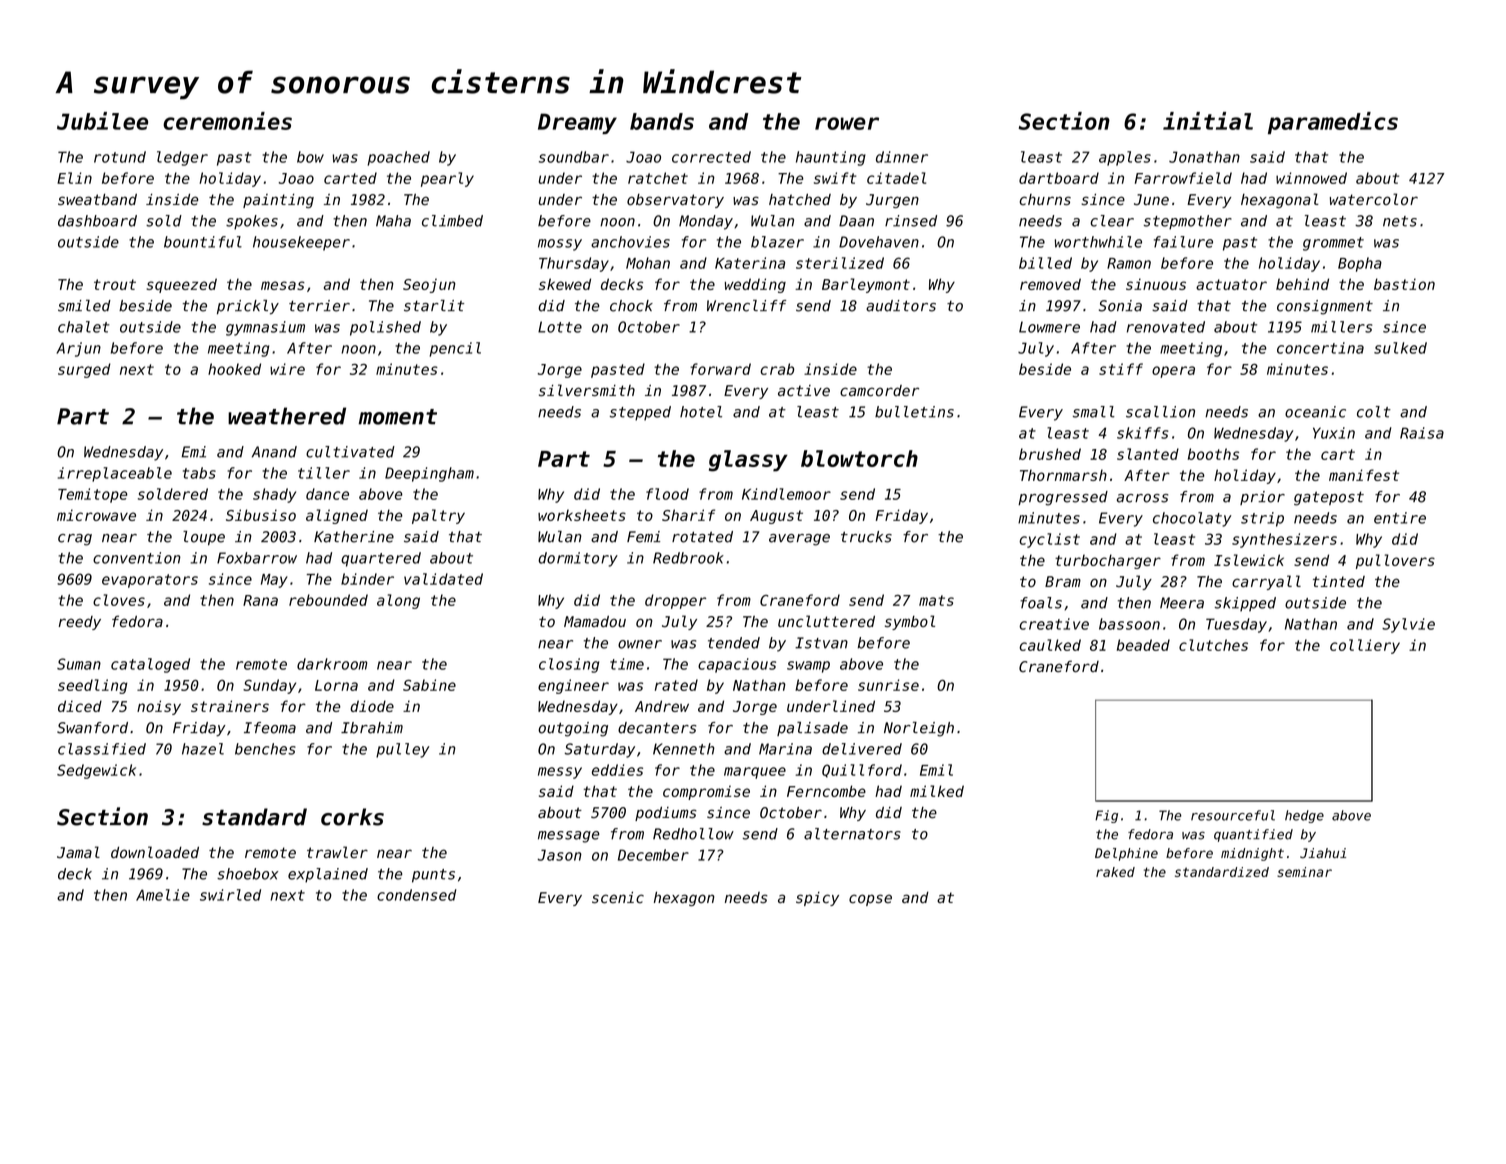 Image resolution: width=1506 pixels, height=1164 pixels. Describe the element at coordinates (102, 121) in the screenshot. I see `Jubilee` at that location.
